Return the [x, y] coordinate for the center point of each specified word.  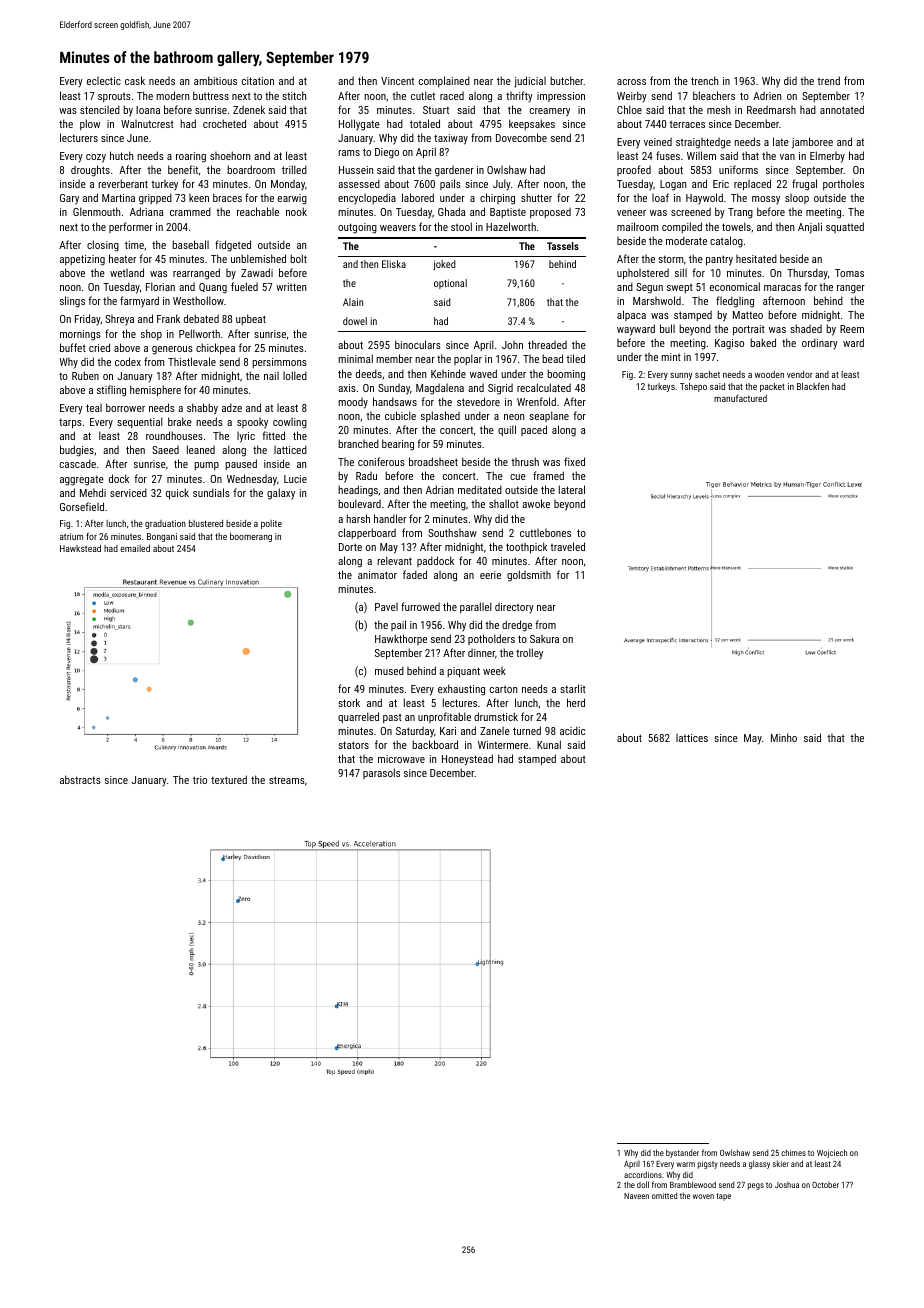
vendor [800, 374]
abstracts [80, 779]
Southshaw [452, 532]
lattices [692, 738]
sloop [797, 199]
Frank [168, 318]
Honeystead [467, 760]
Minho [784, 737]
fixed [574, 461]
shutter [536, 197]
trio [200, 780]
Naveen [636, 1196]
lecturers [79, 137]
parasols [381, 773]
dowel [355, 321]
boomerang [251, 537]
